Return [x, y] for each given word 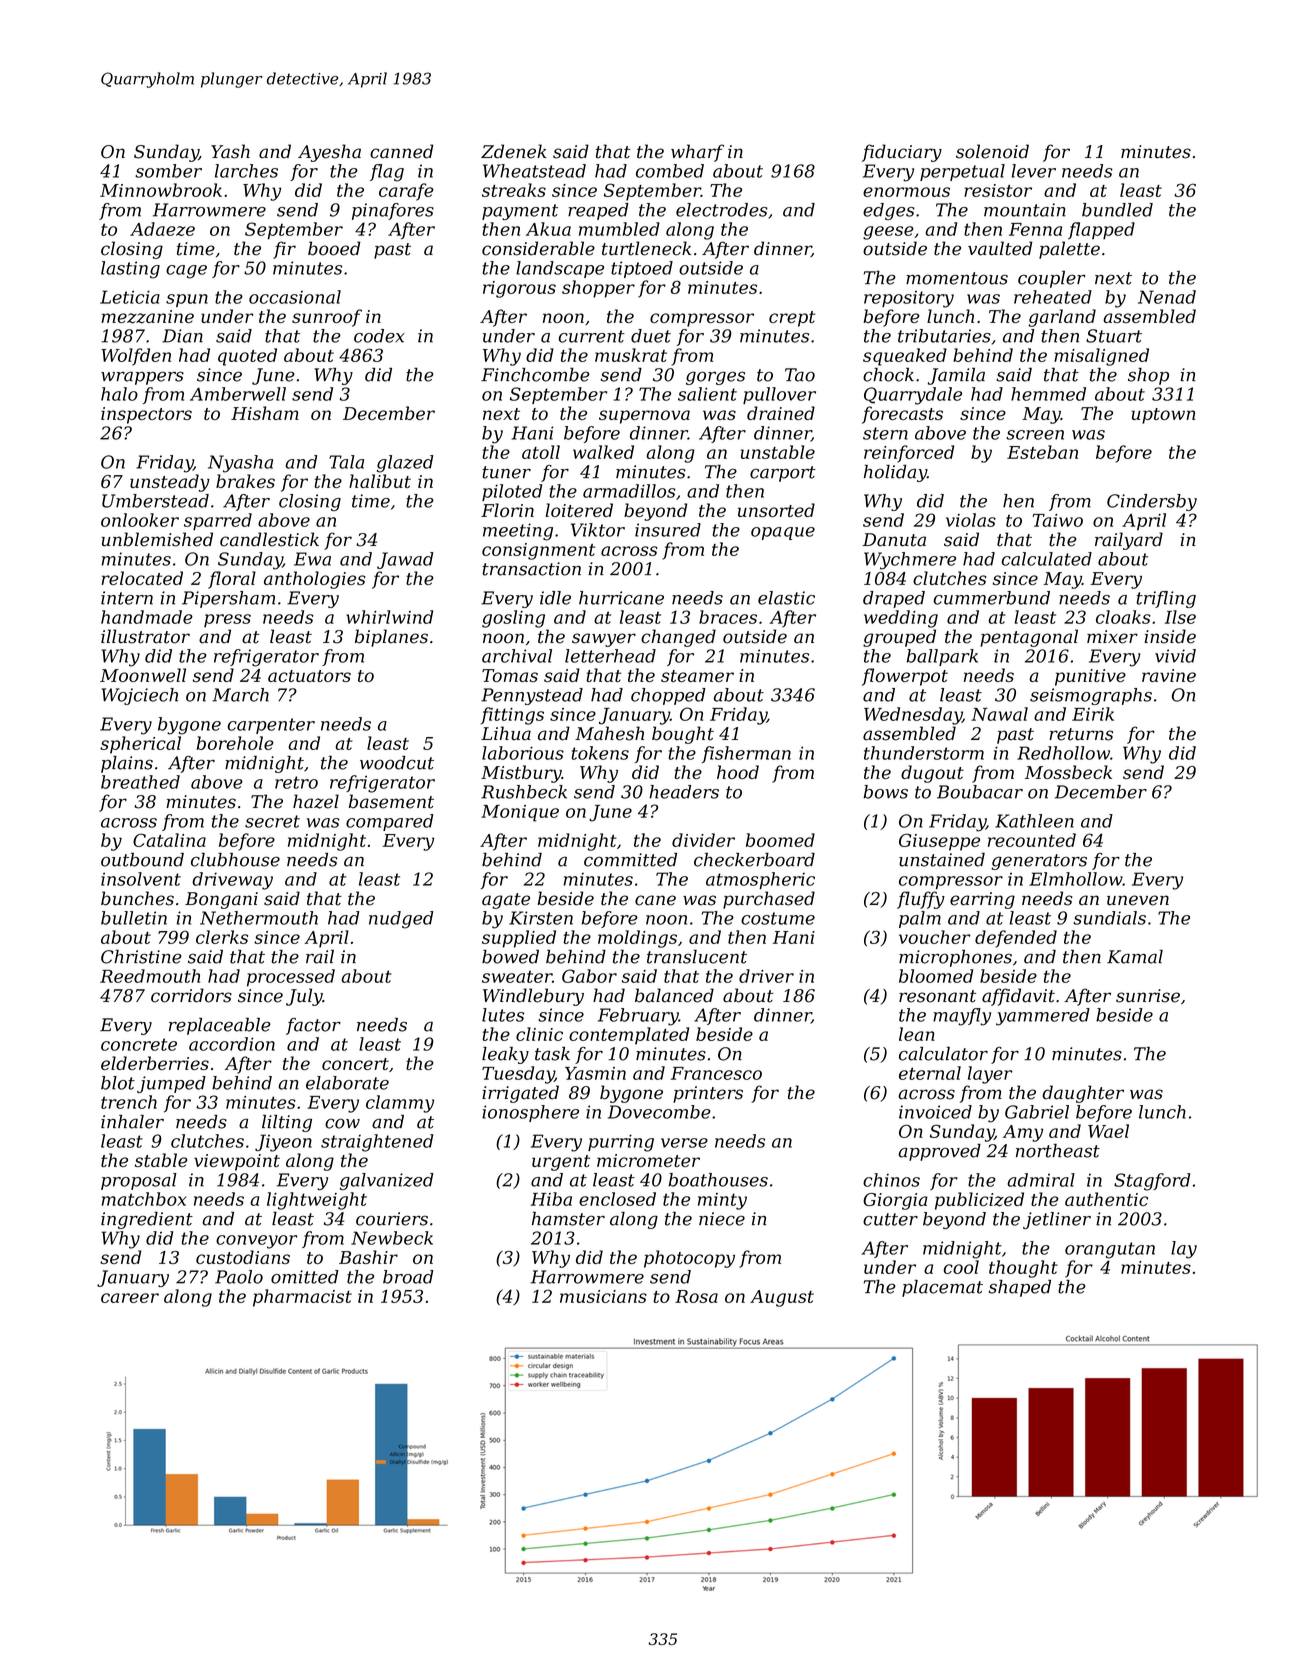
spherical [140, 745]
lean [917, 1034]
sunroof [327, 318]
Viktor [598, 530]
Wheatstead [534, 171]
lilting [287, 1123]
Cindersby [1152, 502]
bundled [1117, 210]
